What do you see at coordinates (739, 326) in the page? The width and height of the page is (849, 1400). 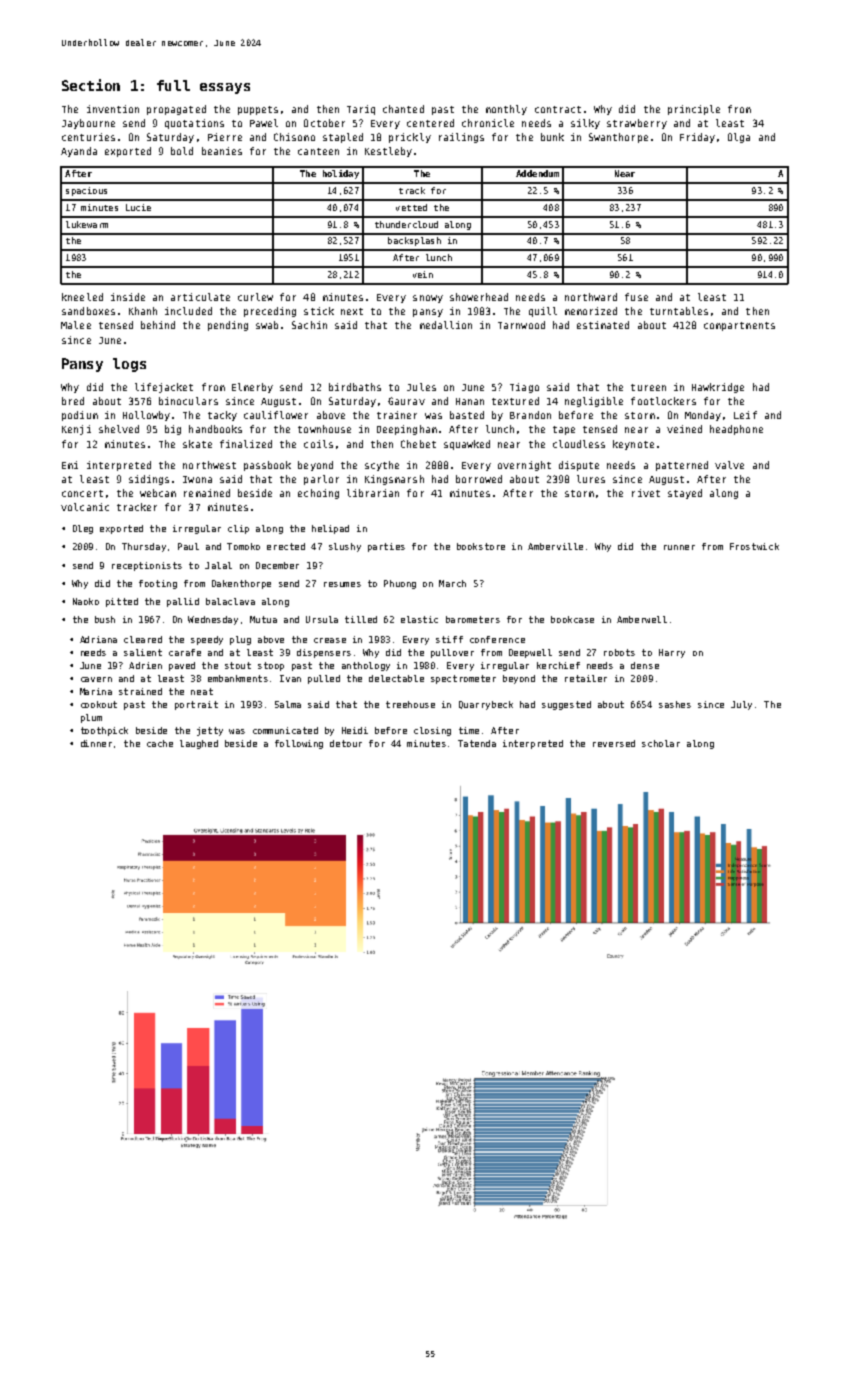 I see `compartments` at bounding box center [739, 326].
